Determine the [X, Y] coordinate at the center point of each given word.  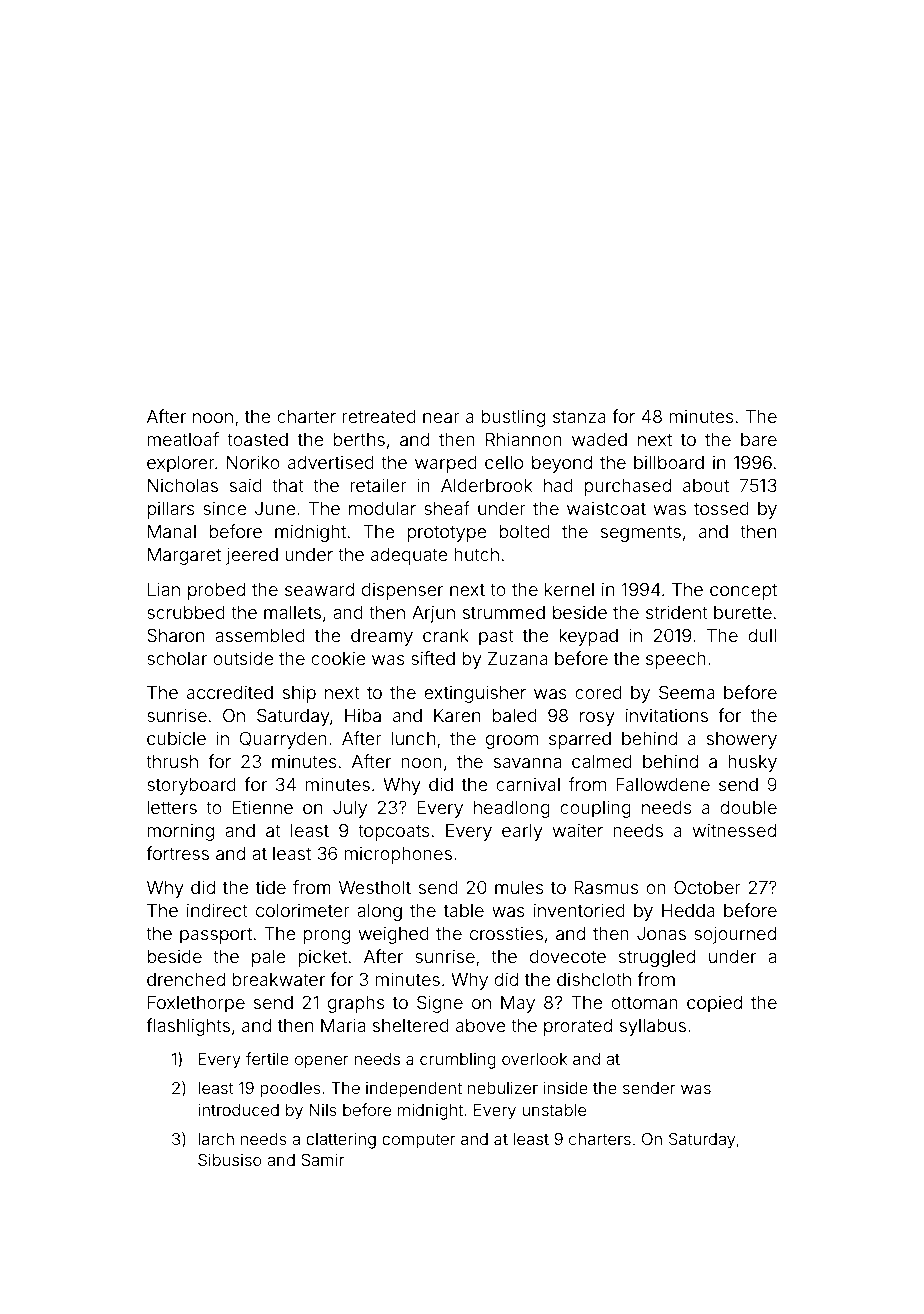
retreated [379, 416]
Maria [343, 1025]
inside [566, 1088]
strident [677, 612]
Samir [322, 1160]
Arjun [433, 614]
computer [419, 1141]
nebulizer [503, 1088]
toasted [257, 439]
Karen [457, 715]
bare [759, 439]
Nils [323, 1110]
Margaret [184, 556]
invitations [667, 715]
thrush [172, 761]
